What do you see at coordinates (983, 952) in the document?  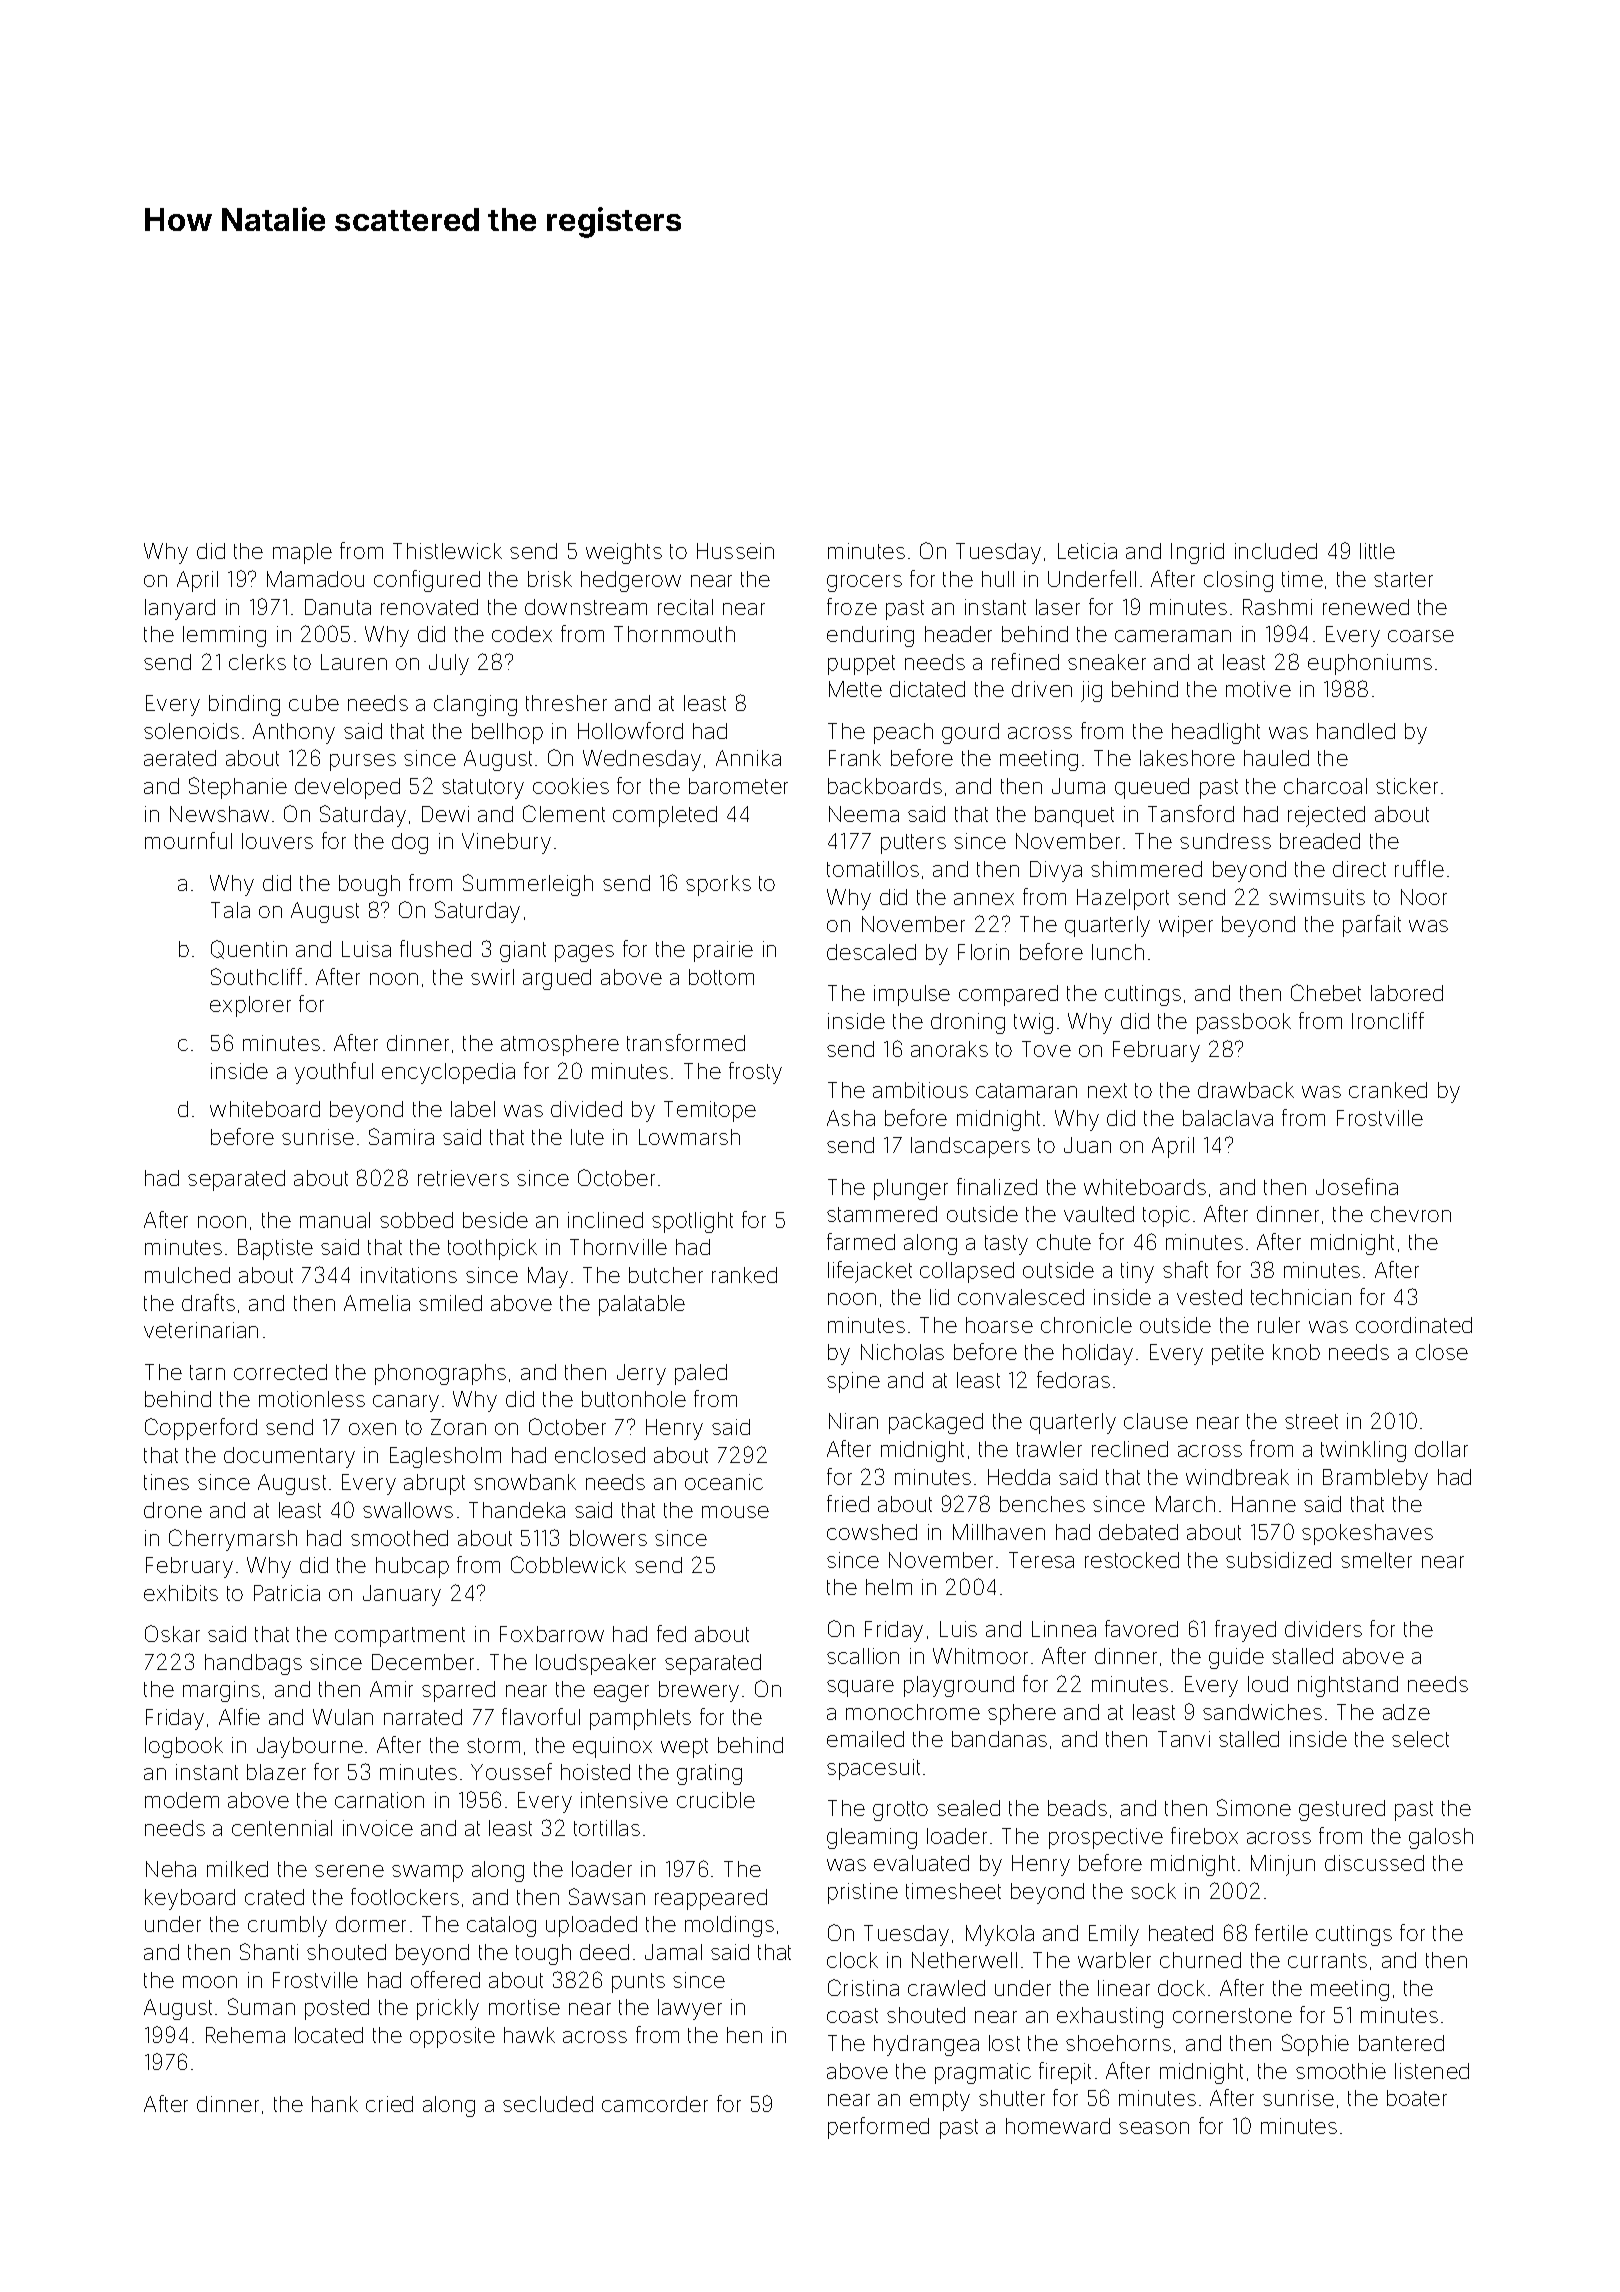 I see `Florin` at bounding box center [983, 952].
